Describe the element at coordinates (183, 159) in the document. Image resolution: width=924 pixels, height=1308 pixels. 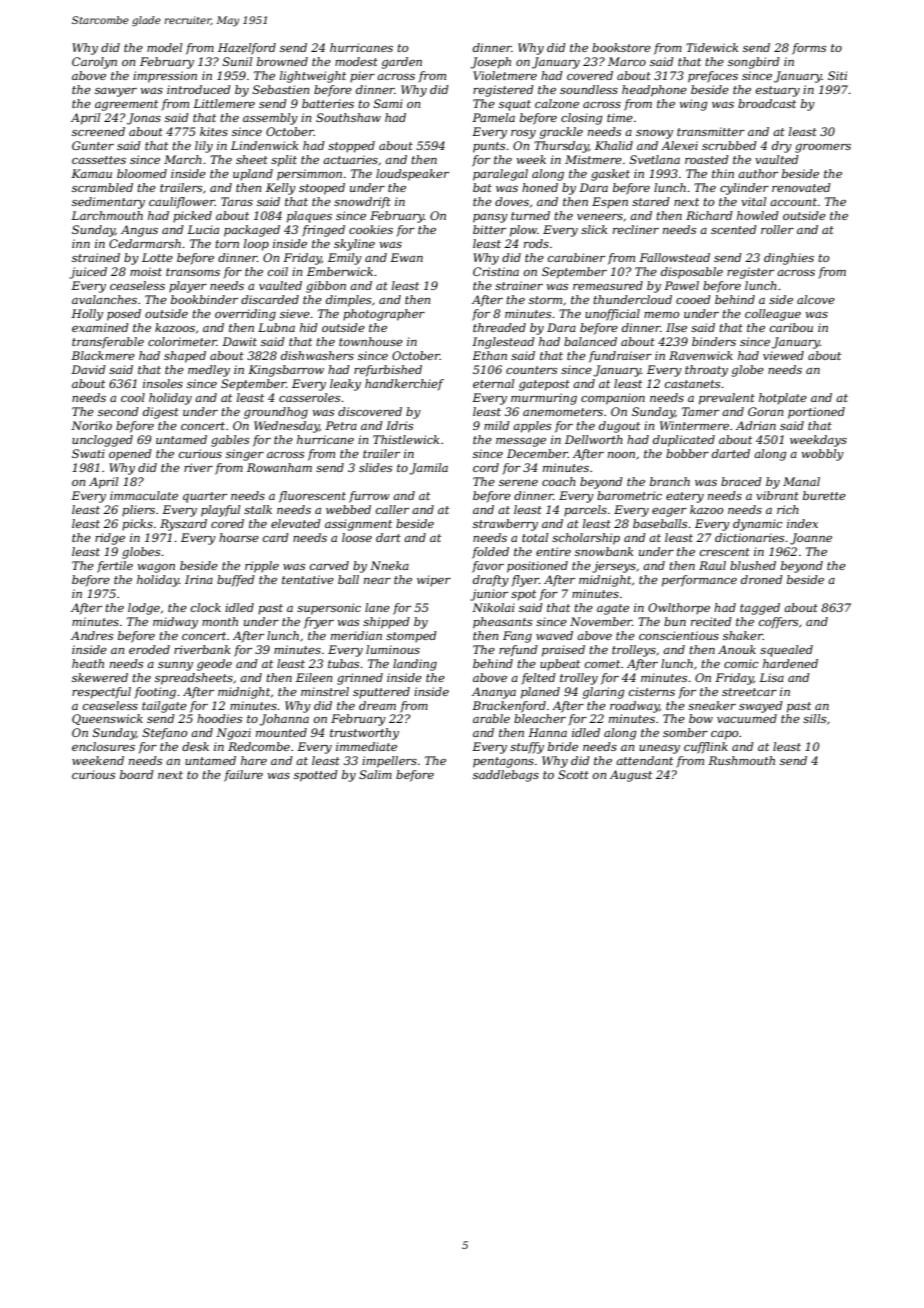
I see `March` at that location.
